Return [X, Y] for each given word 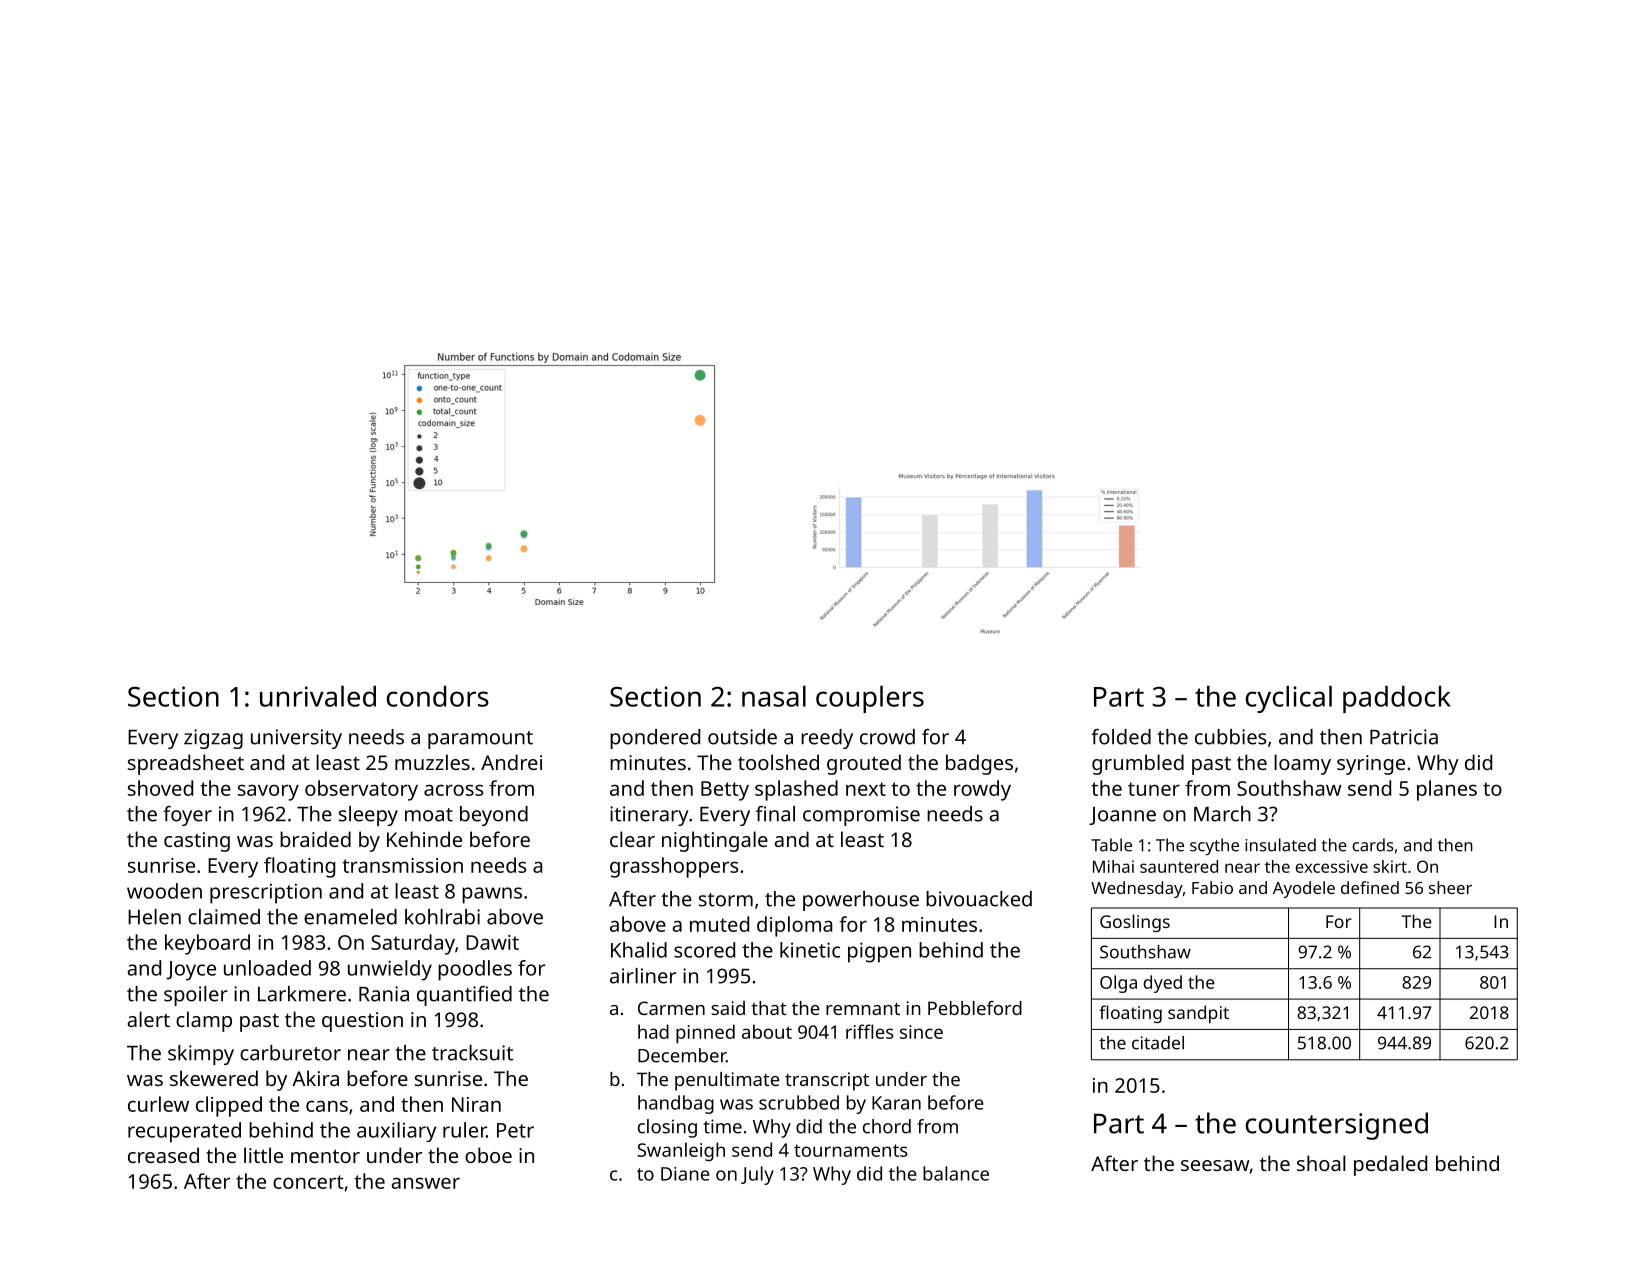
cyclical [1289, 699]
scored [704, 950]
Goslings [1135, 923]
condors [438, 696]
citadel [1158, 1043]
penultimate [727, 1081]
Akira [315, 1078]
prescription [266, 893]
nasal [774, 696]
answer [425, 1183]
